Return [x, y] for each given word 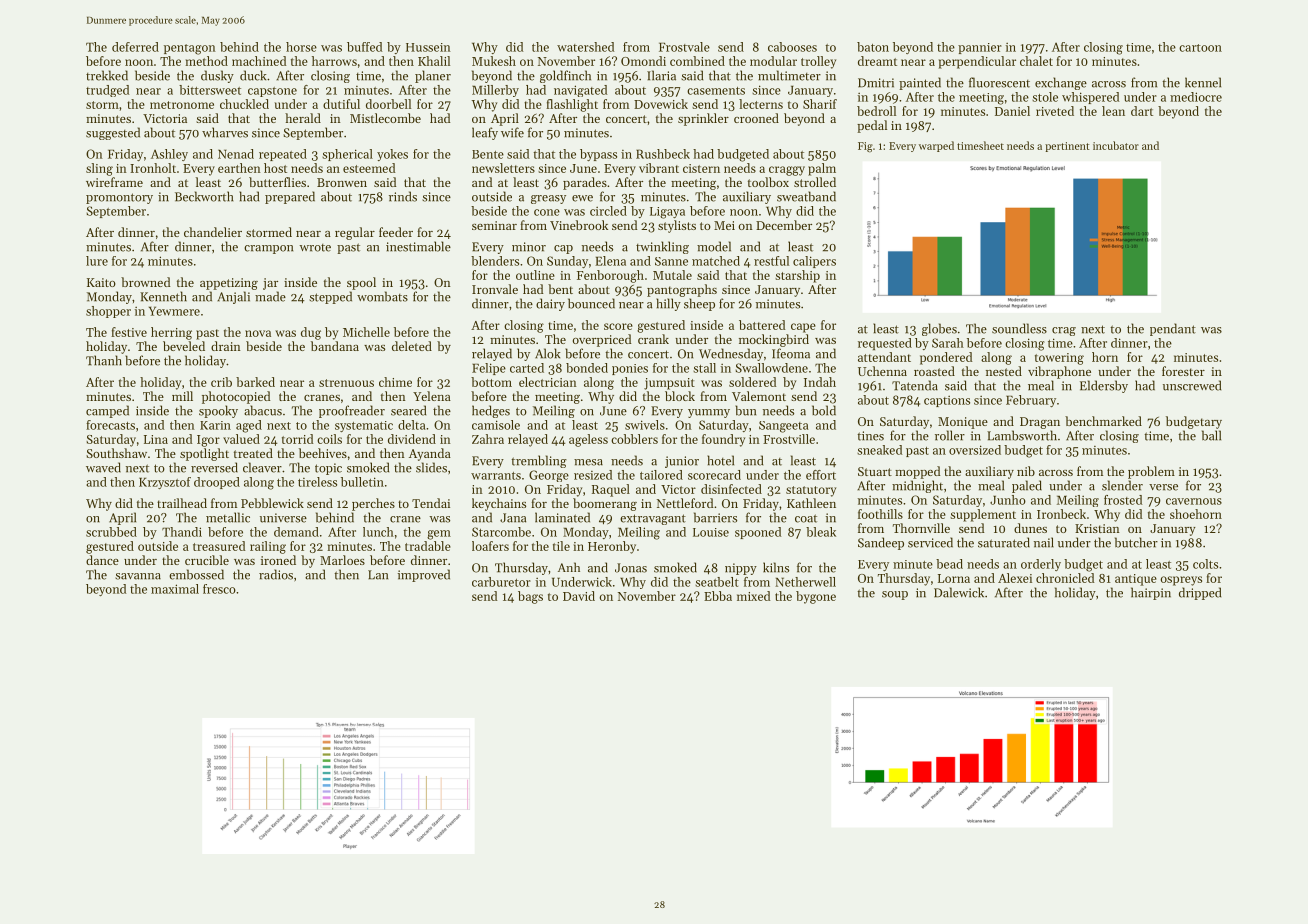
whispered [1090, 98]
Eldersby [1104, 386]
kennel [1203, 82]
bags [530, 597]
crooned [756, 118]
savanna [138, 576]
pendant [1173, 329]
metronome [182, 105]
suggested [113, 133]
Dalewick [959, 592]
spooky [218, 411]
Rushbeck [663, 154]
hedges [491, 411]
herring [171, 333]
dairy [550, 304]
